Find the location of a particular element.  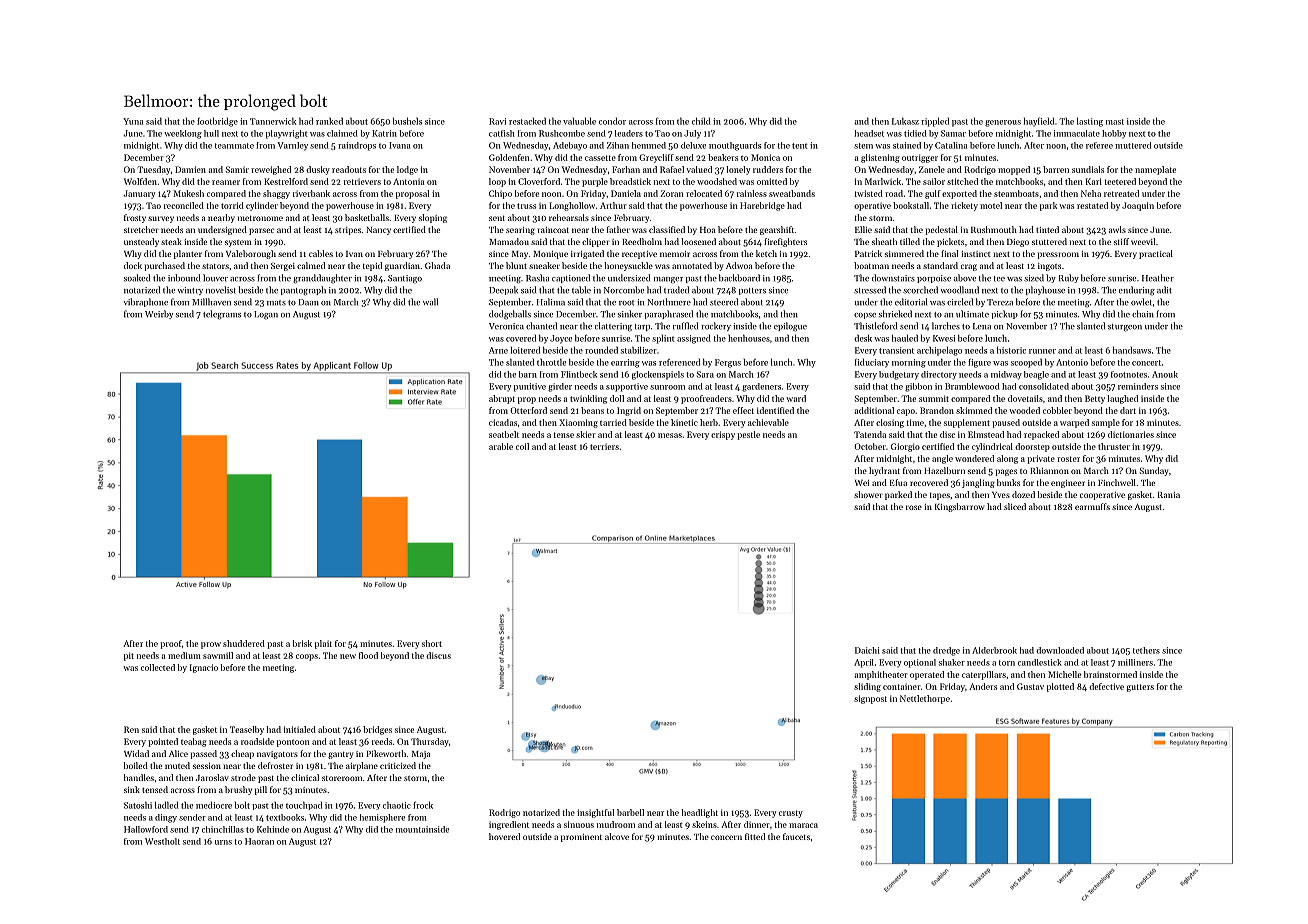

Haoran is located at coordinates (259, 841).
